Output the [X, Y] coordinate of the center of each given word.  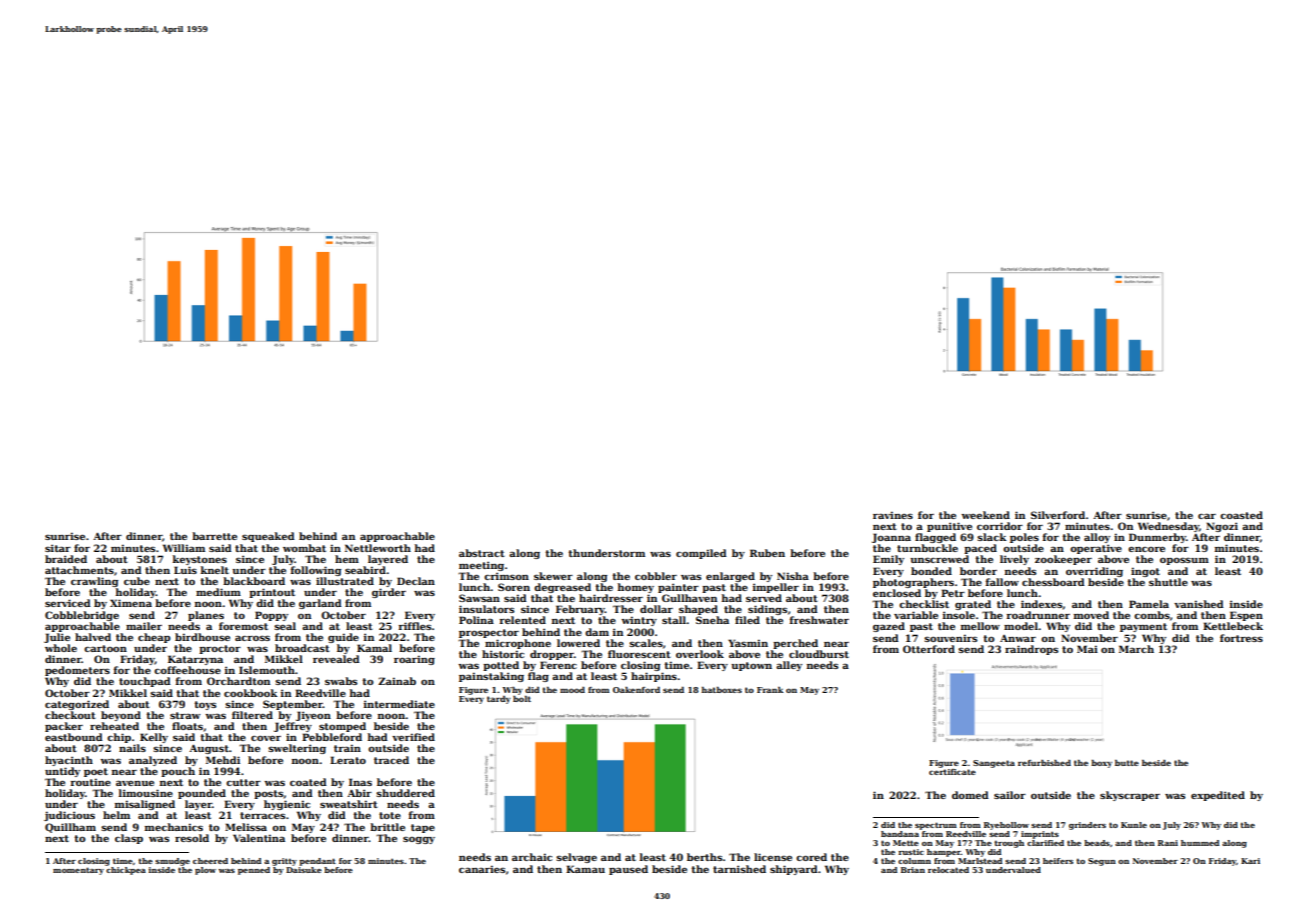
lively [1014, 560]
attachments [79, 570]
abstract [482, 553]
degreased [562, 588]
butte [1127, 763]
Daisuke [304, 870]
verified [413, 737]
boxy [1101, 764]
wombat [304, 548]
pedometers [77, 671]
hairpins [654, 677]
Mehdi [223, 760]
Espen [1246, 616]
